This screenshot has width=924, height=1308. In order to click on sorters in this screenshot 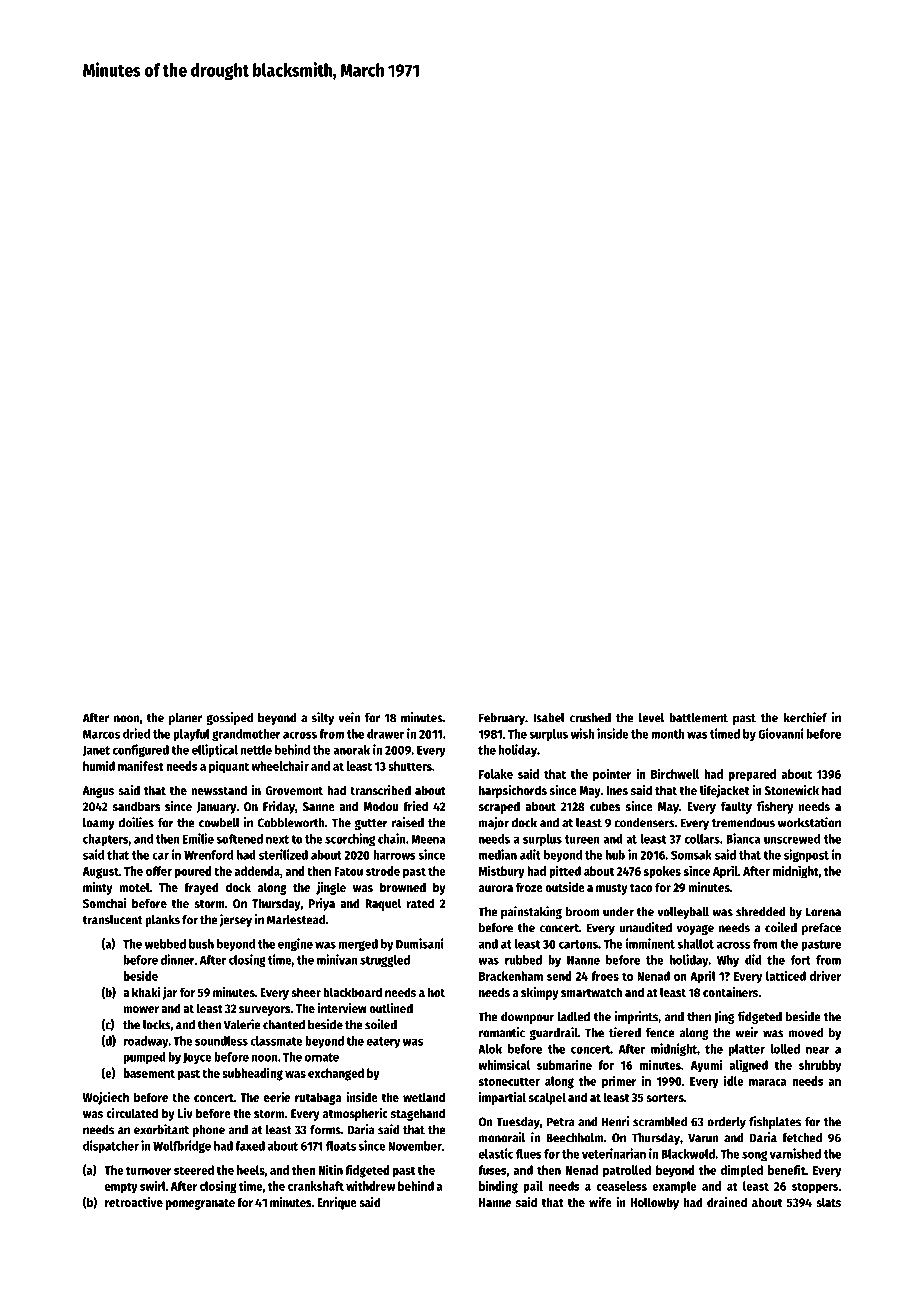, I will do `click(665, 1098)`.
